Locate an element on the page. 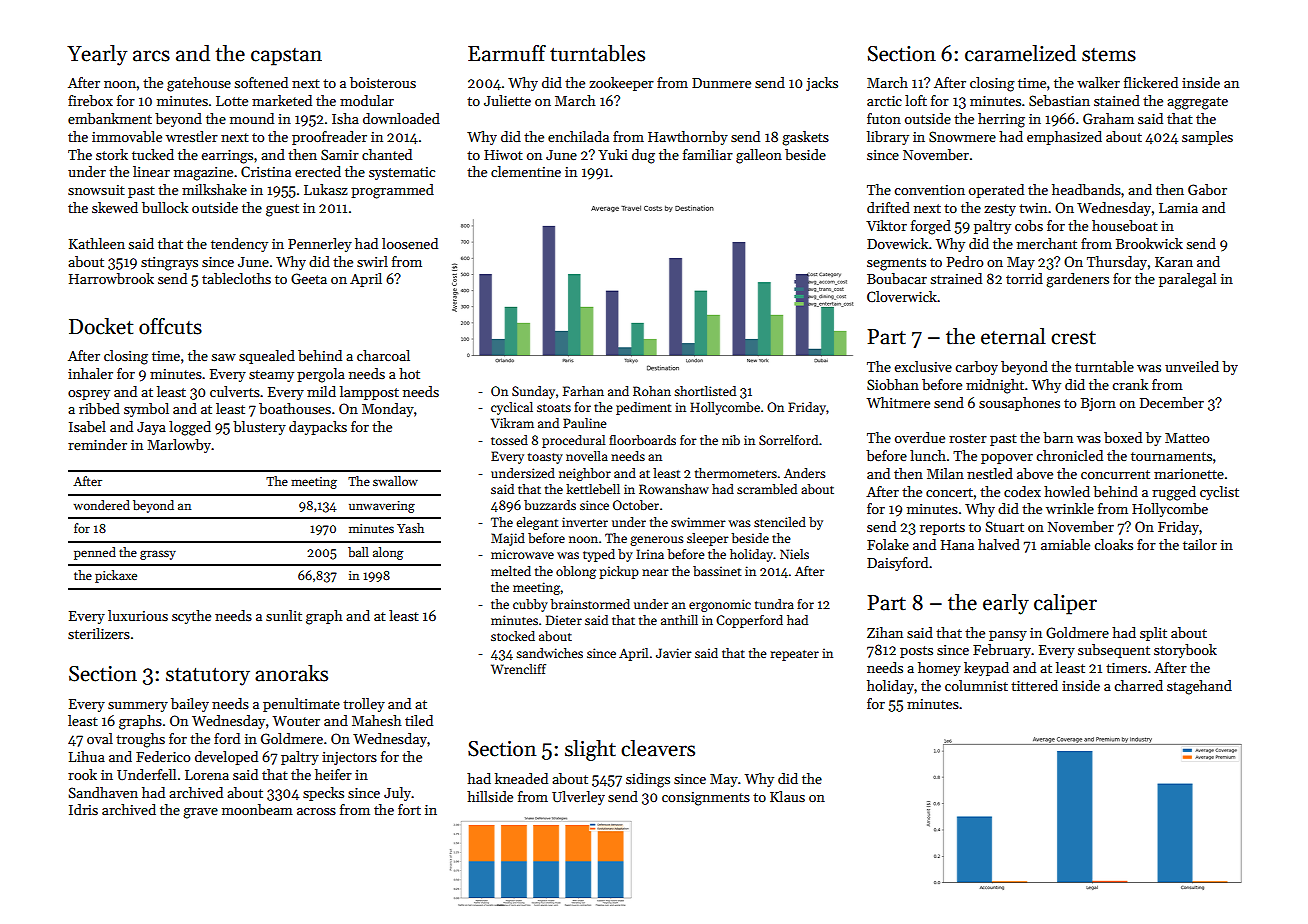 Image resolution: width=1308 pixels, height=924 pixels. injectors is located at coordinates (349, 758).
